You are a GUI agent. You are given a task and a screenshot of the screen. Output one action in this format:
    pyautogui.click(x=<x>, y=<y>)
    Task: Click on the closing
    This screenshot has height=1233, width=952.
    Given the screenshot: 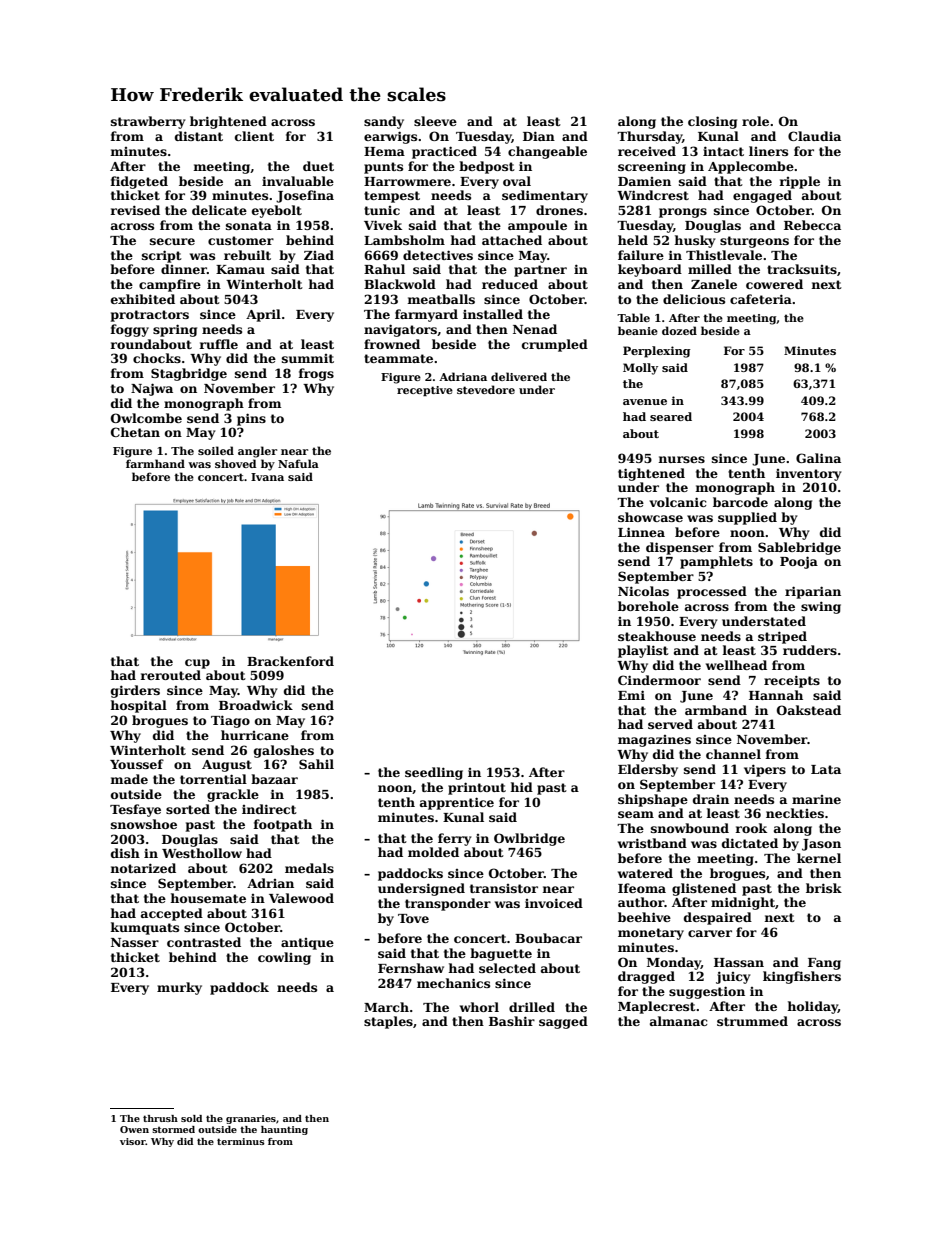 What is the action you would take?
    pyautogui.click(x=712, y=122)
